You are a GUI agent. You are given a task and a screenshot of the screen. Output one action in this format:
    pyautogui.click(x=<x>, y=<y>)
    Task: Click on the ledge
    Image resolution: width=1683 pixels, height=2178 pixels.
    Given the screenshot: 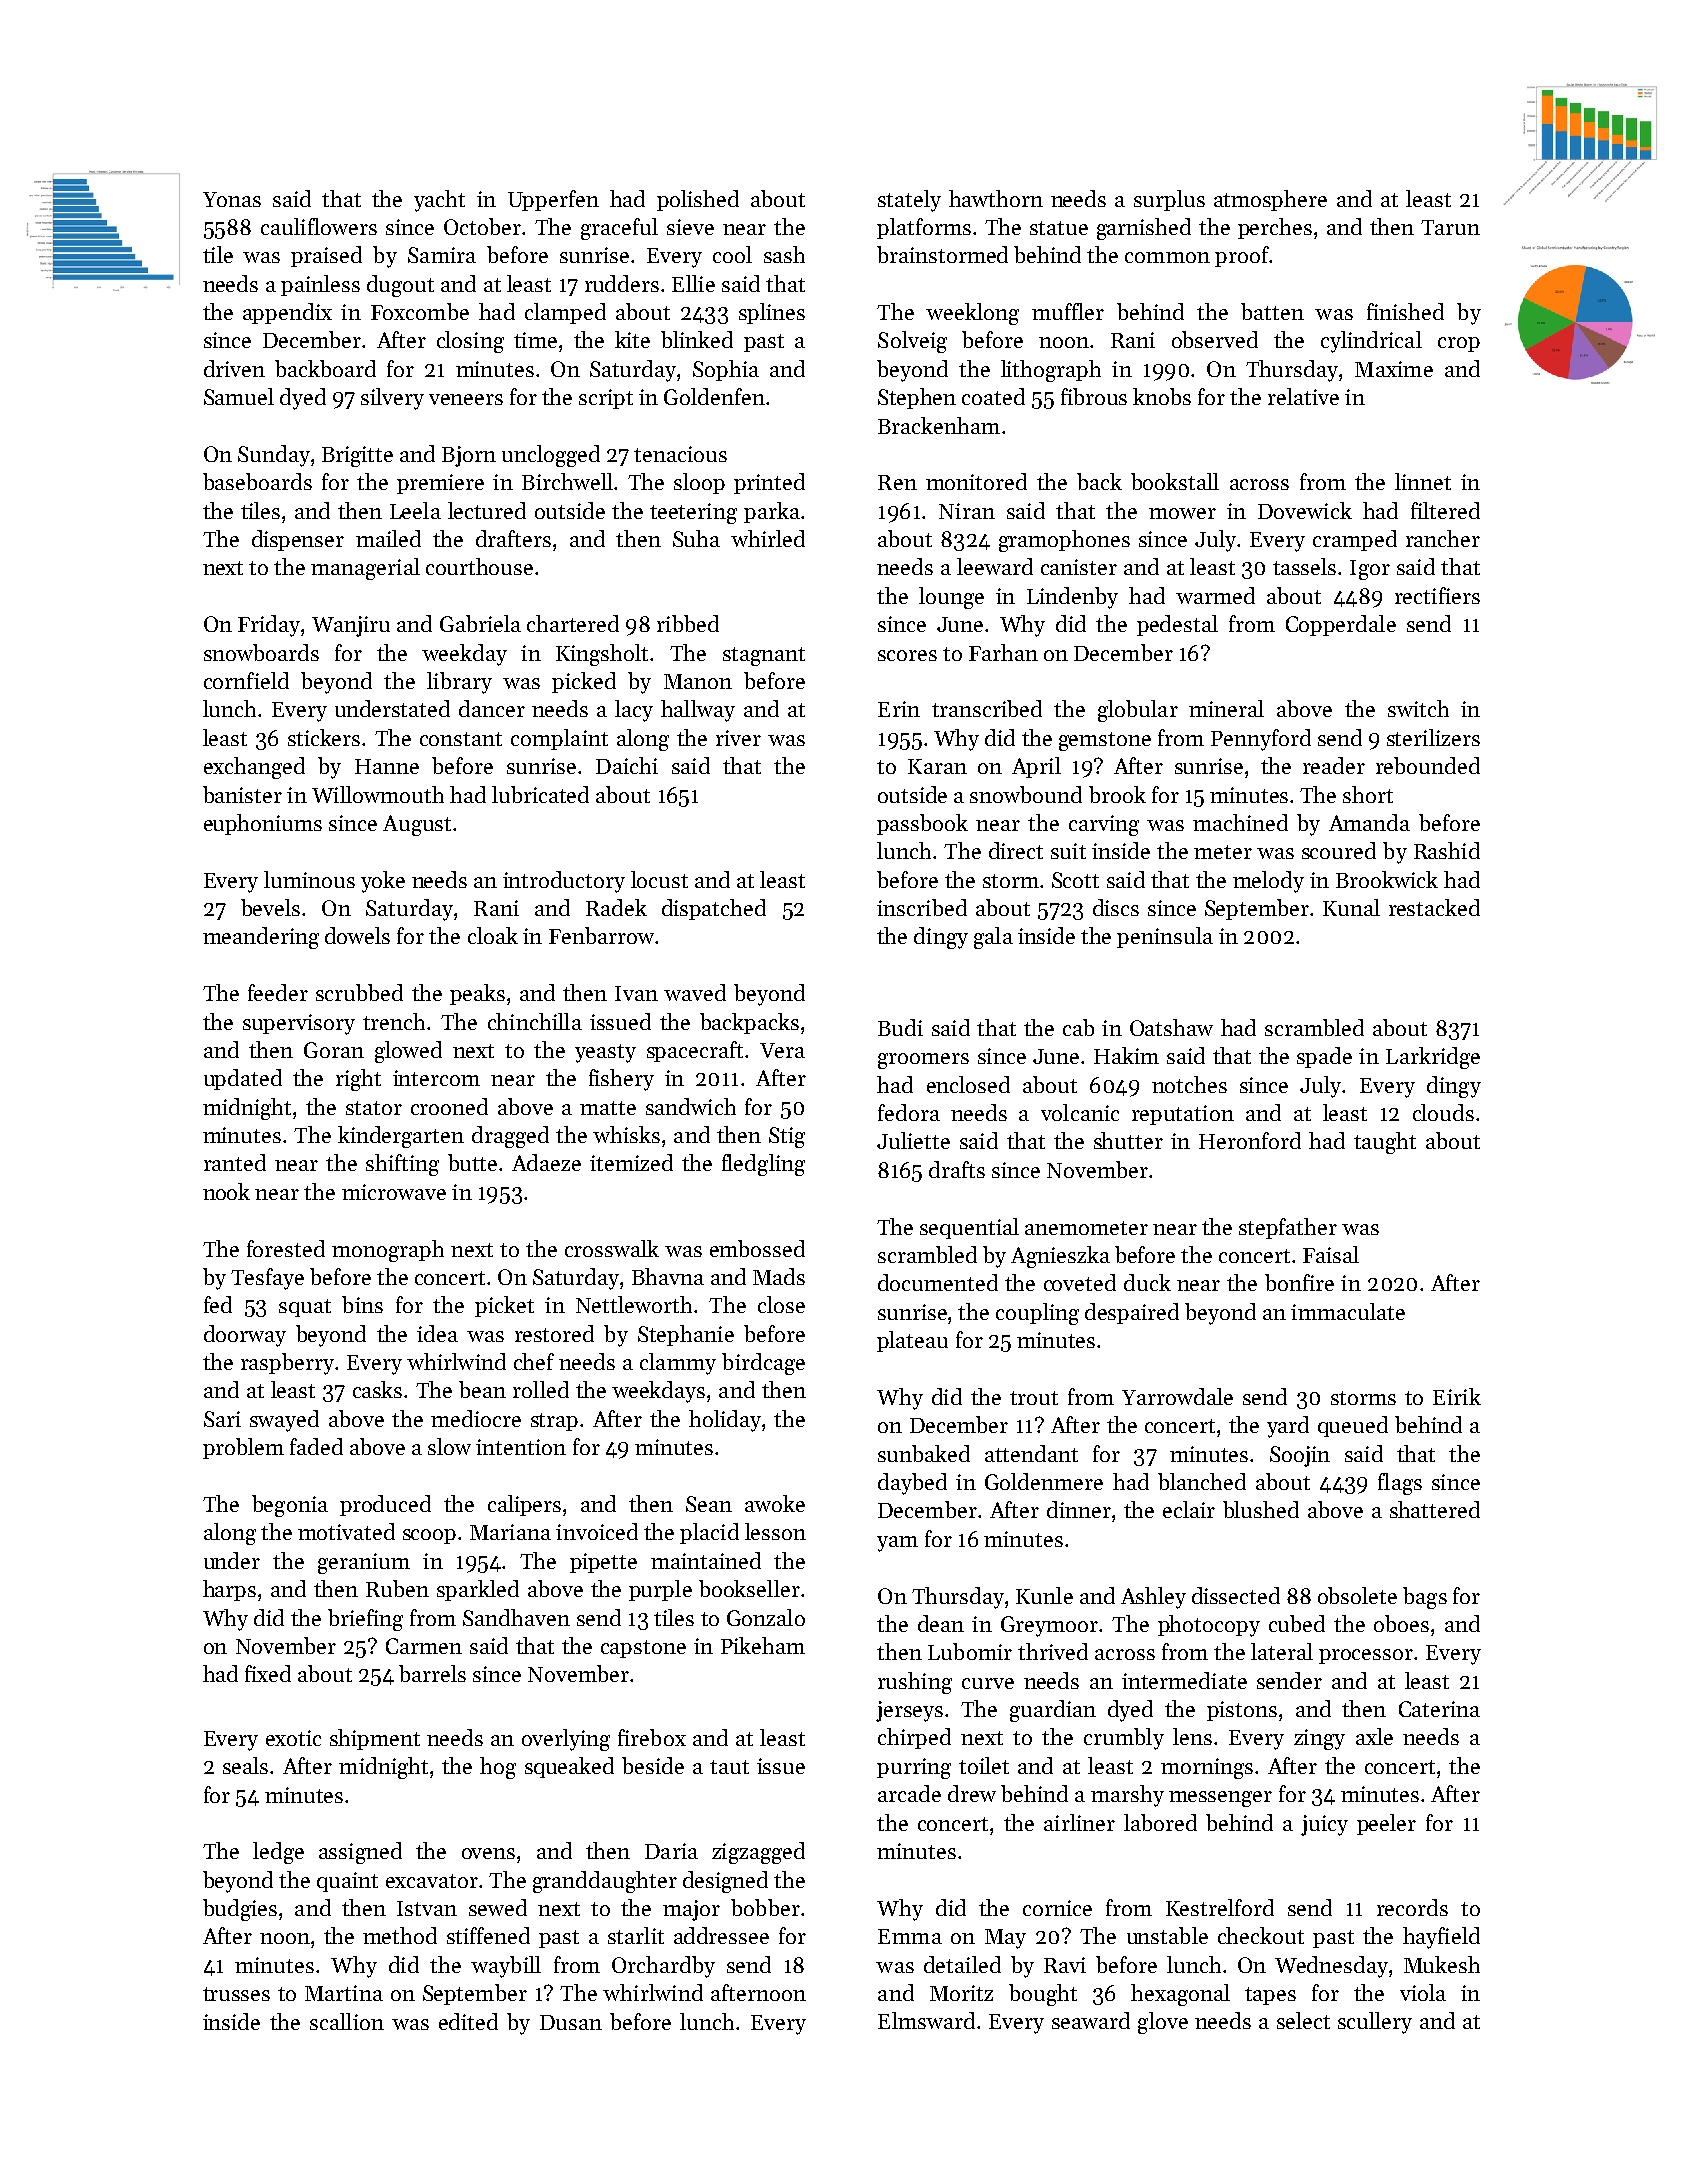 What is the action you would take?
    pyautogui.click(x=278, y=1853)
